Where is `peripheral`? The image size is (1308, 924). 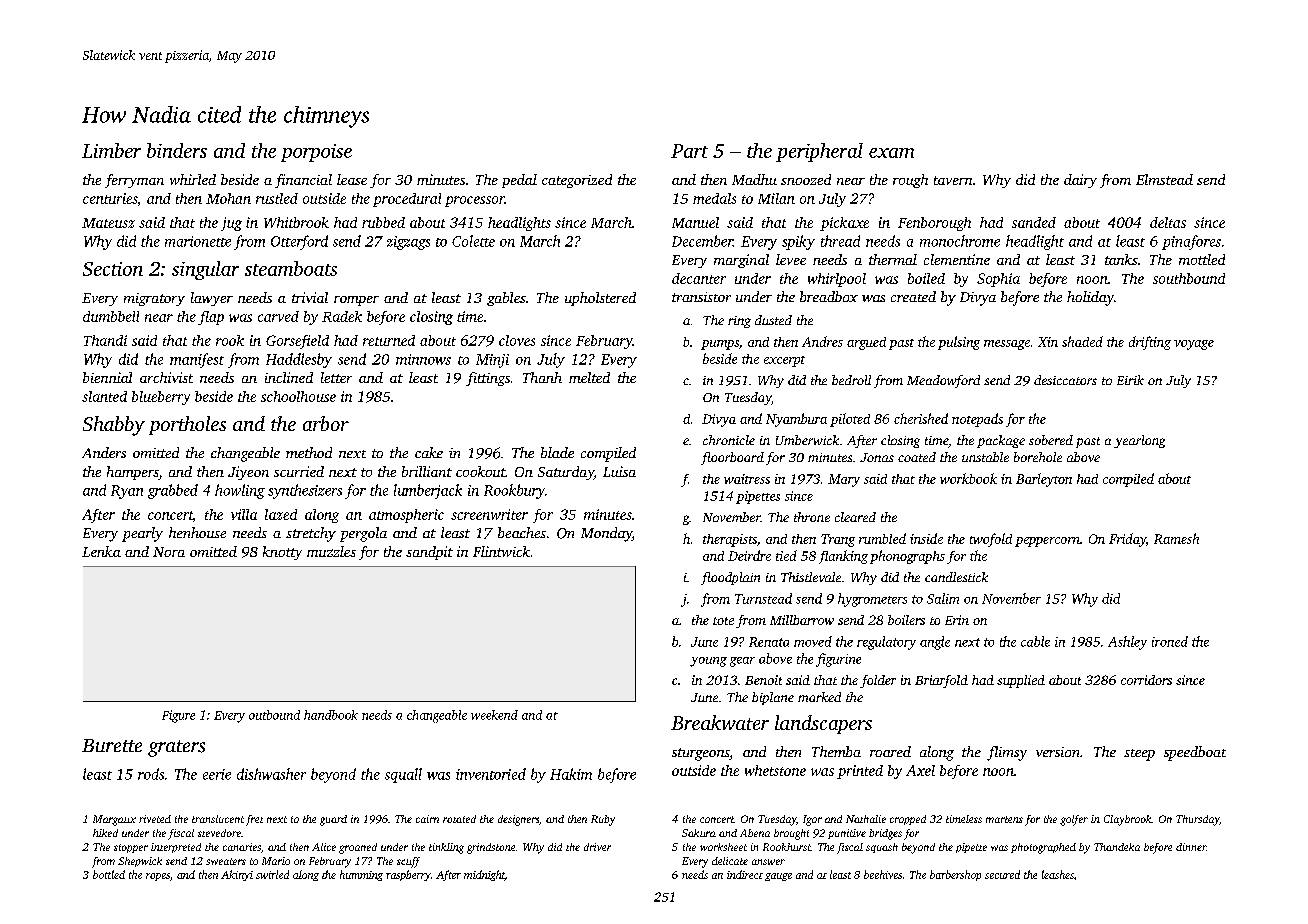 peripheral is located at coordinates (819, 152).
